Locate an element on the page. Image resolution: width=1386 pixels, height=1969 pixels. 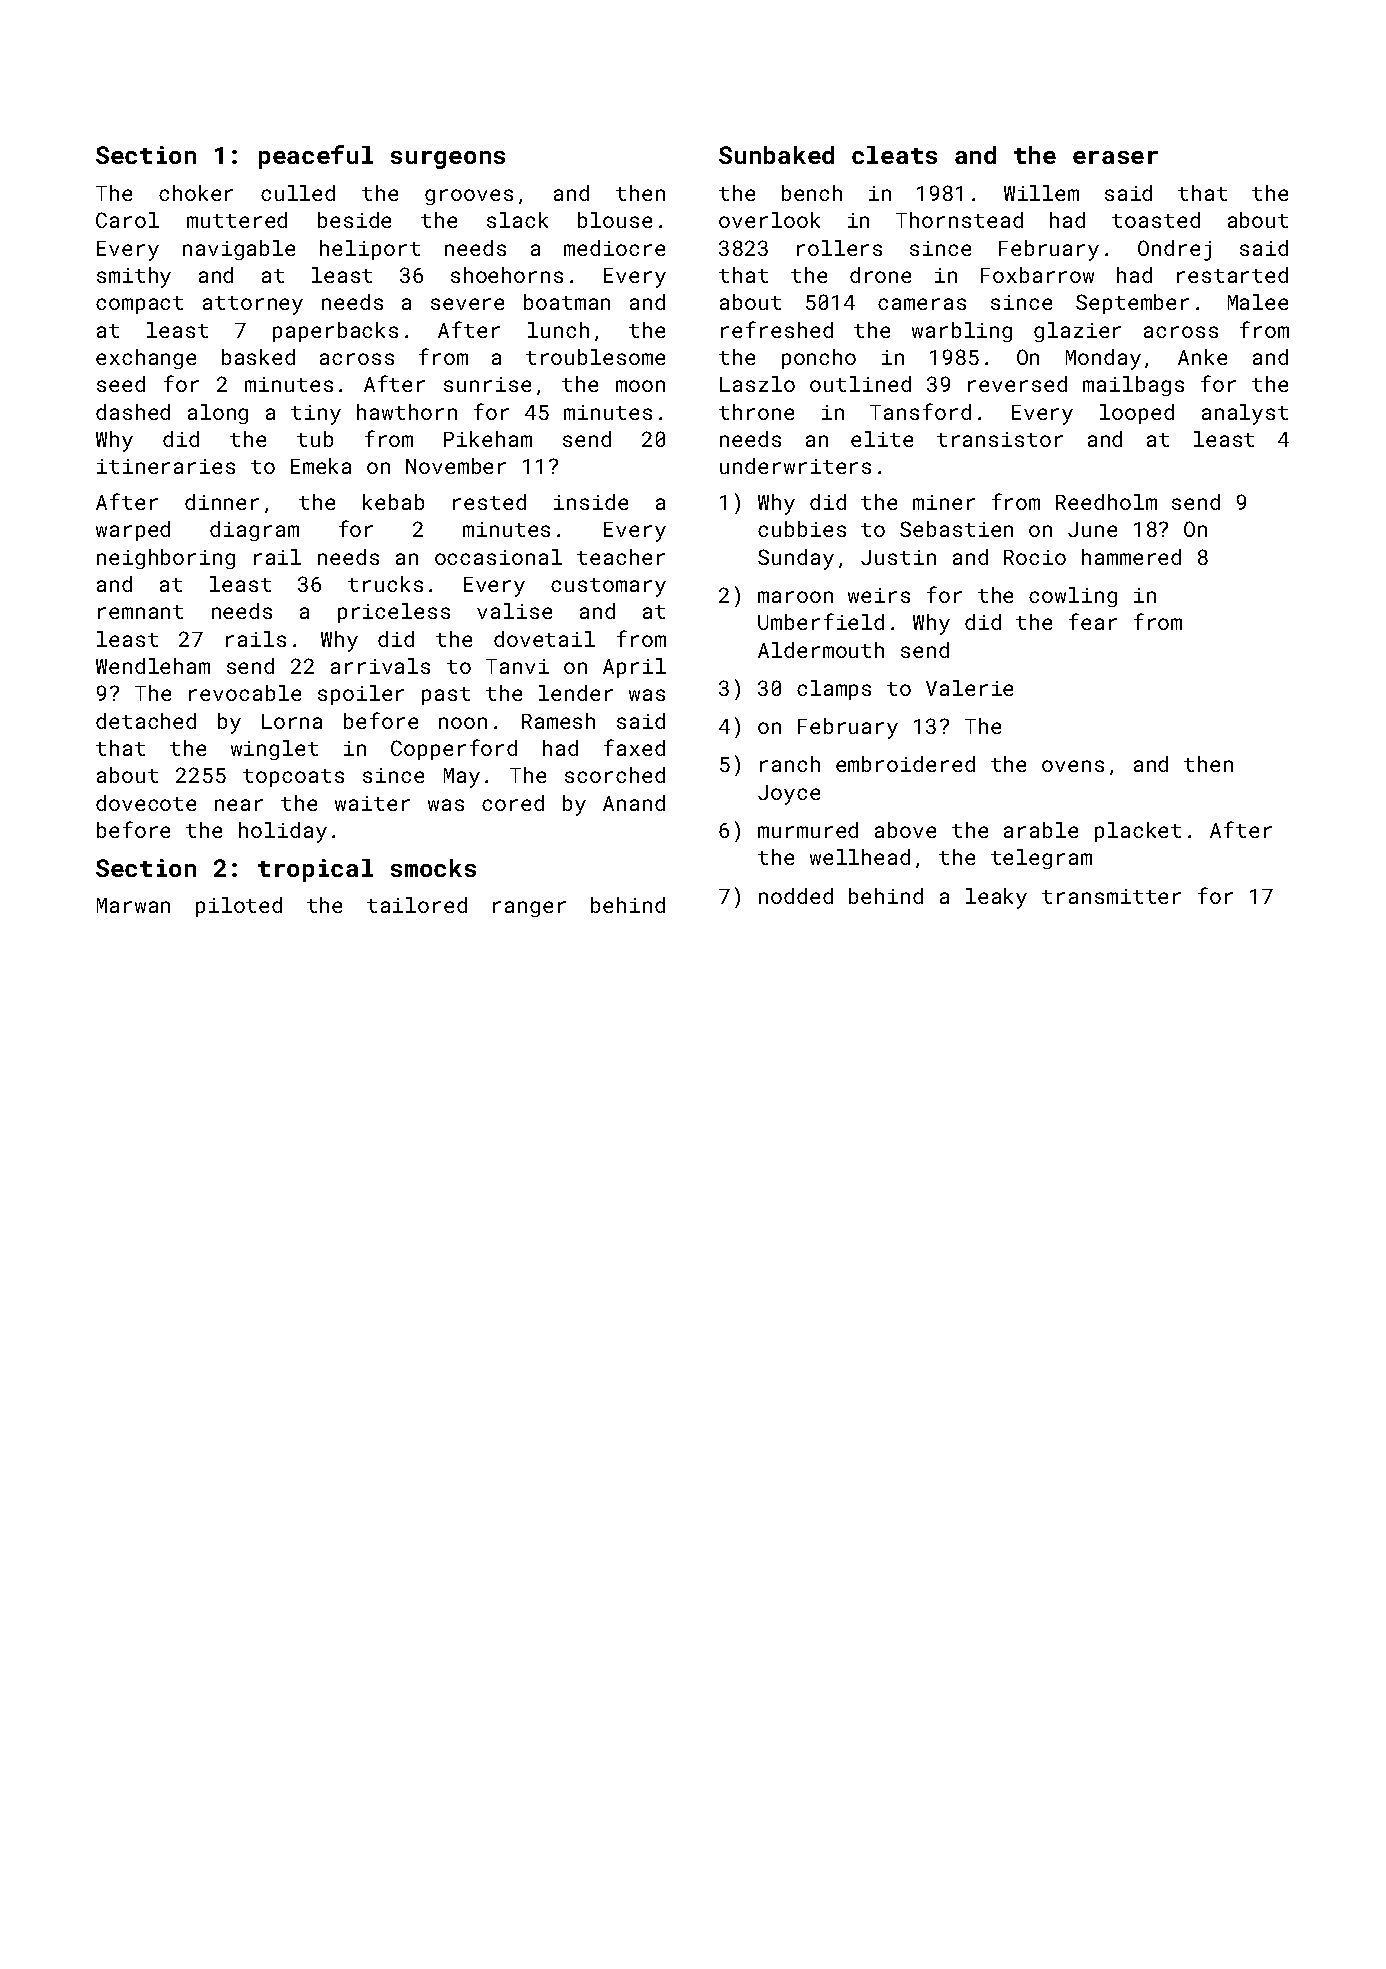
elite is located at coordinates (882, 439).
